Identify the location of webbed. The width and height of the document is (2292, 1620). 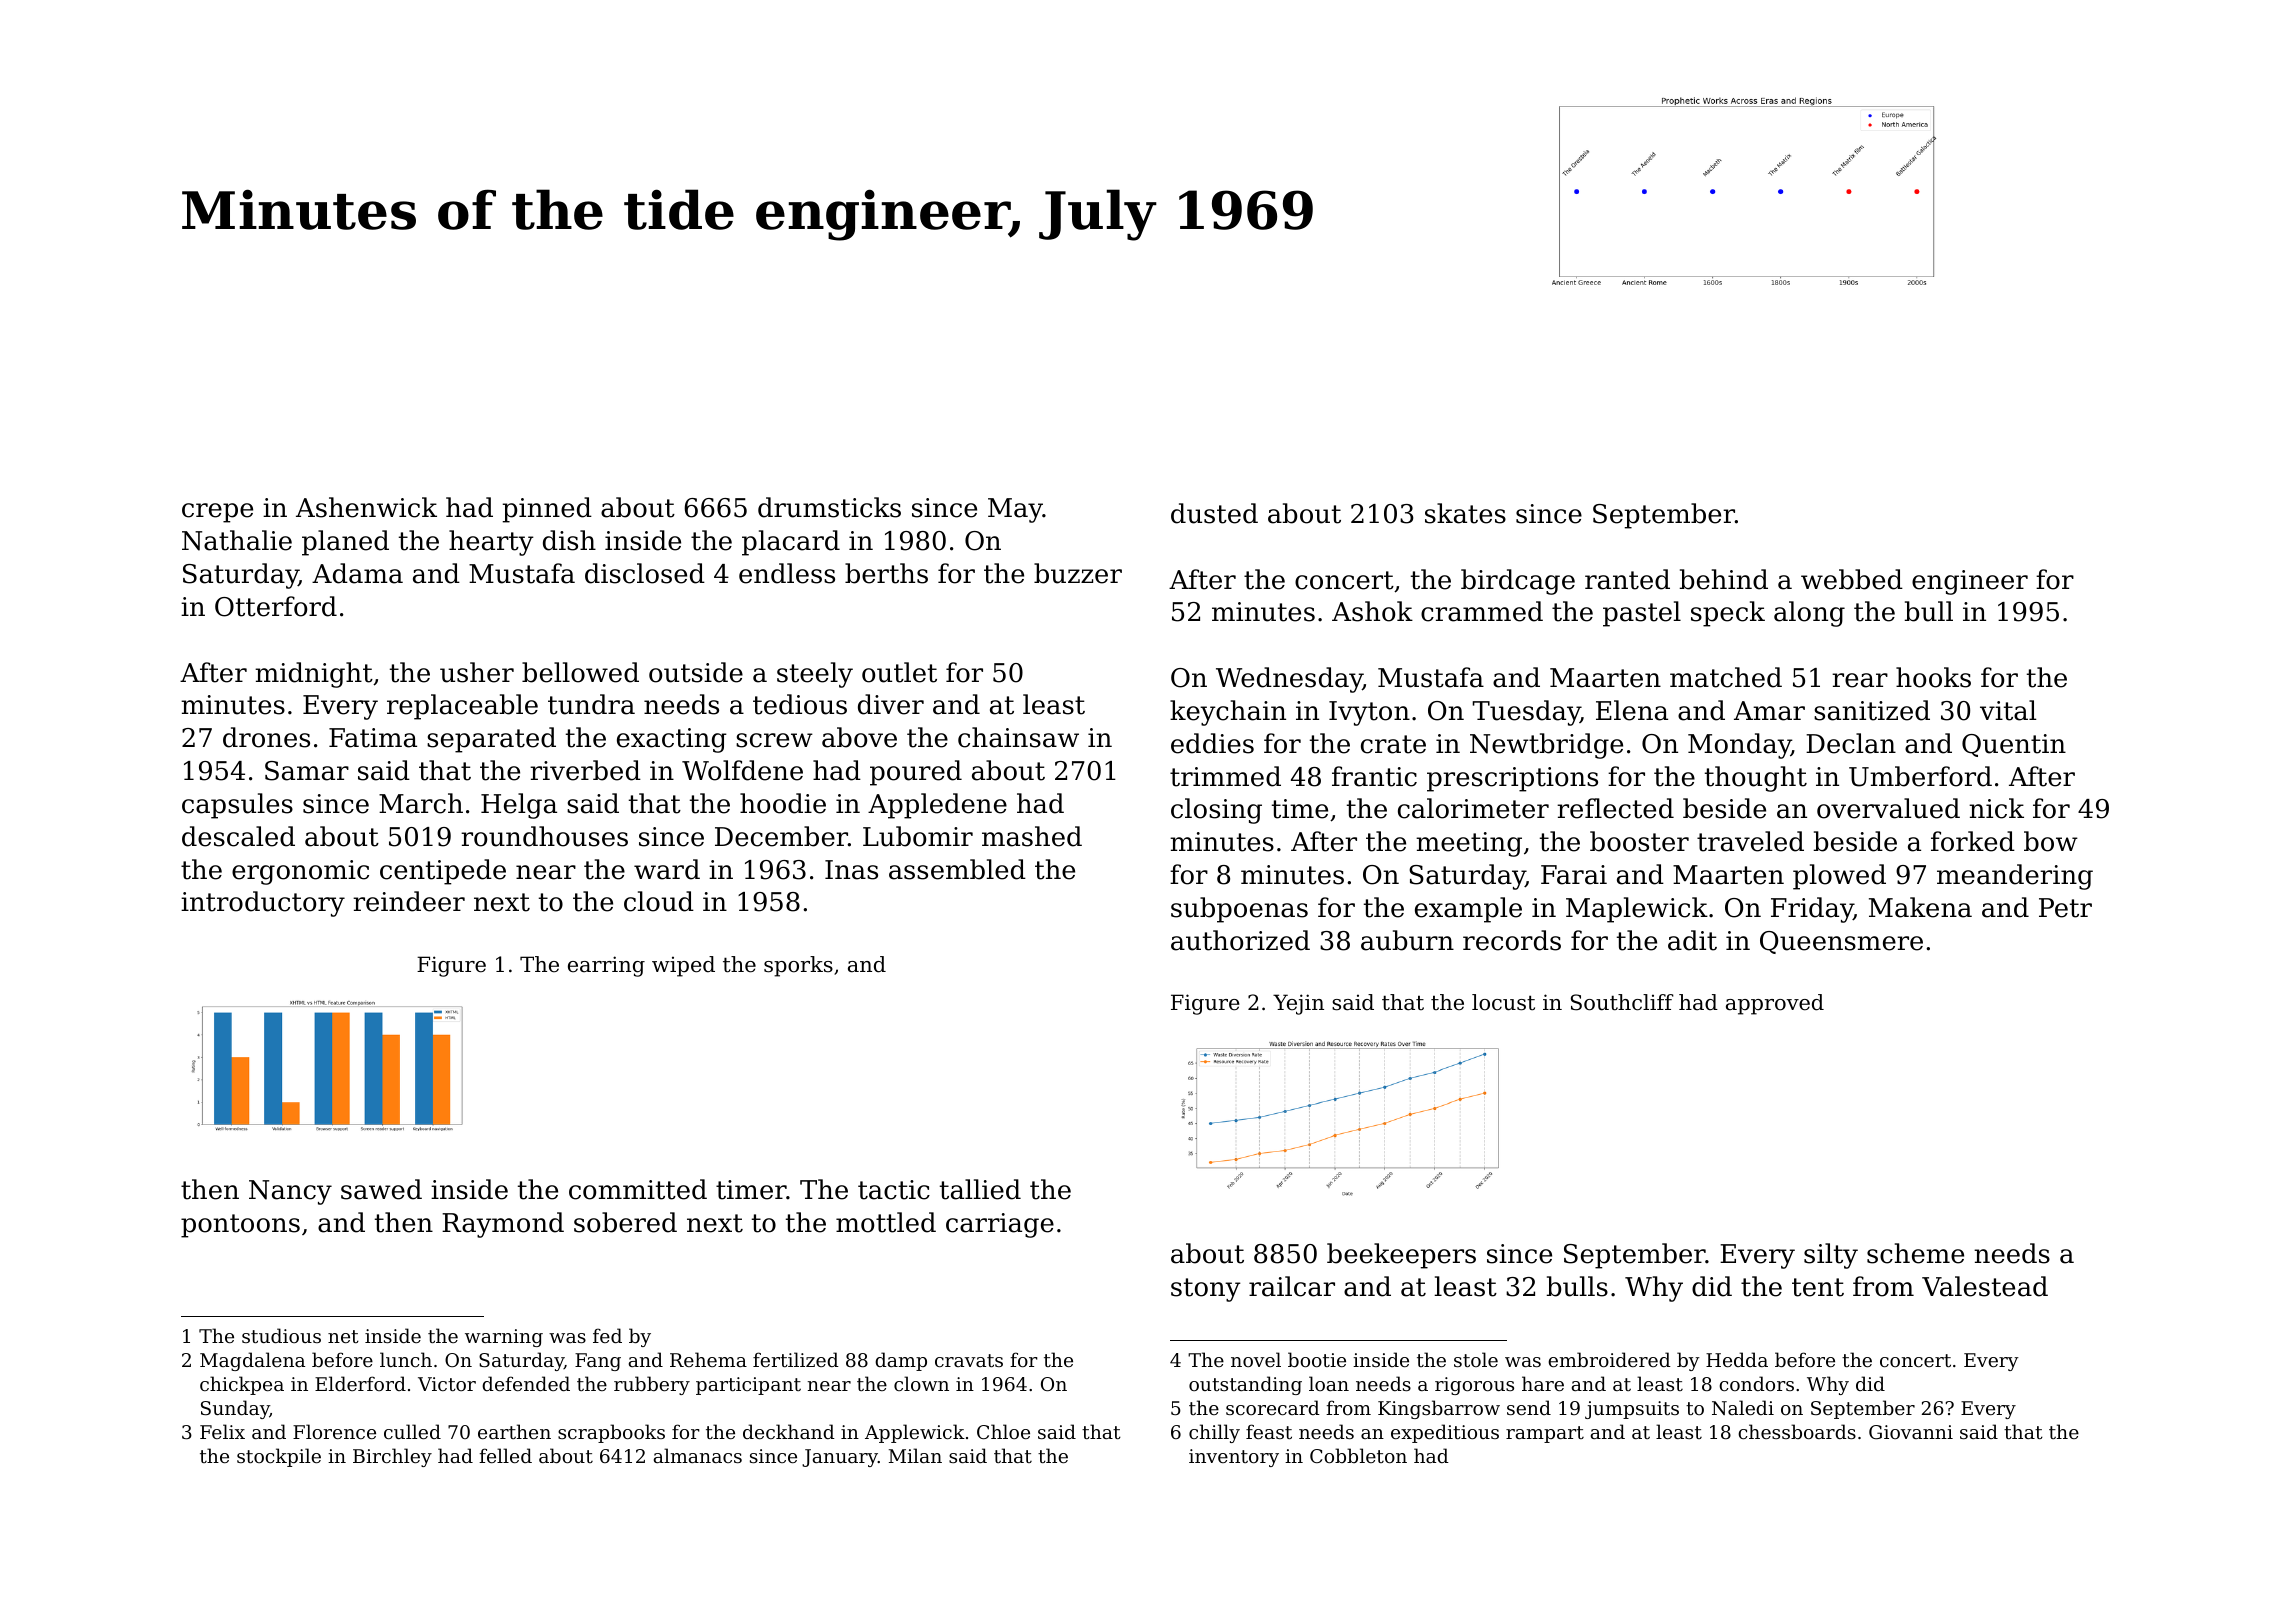
(1852, 579).
